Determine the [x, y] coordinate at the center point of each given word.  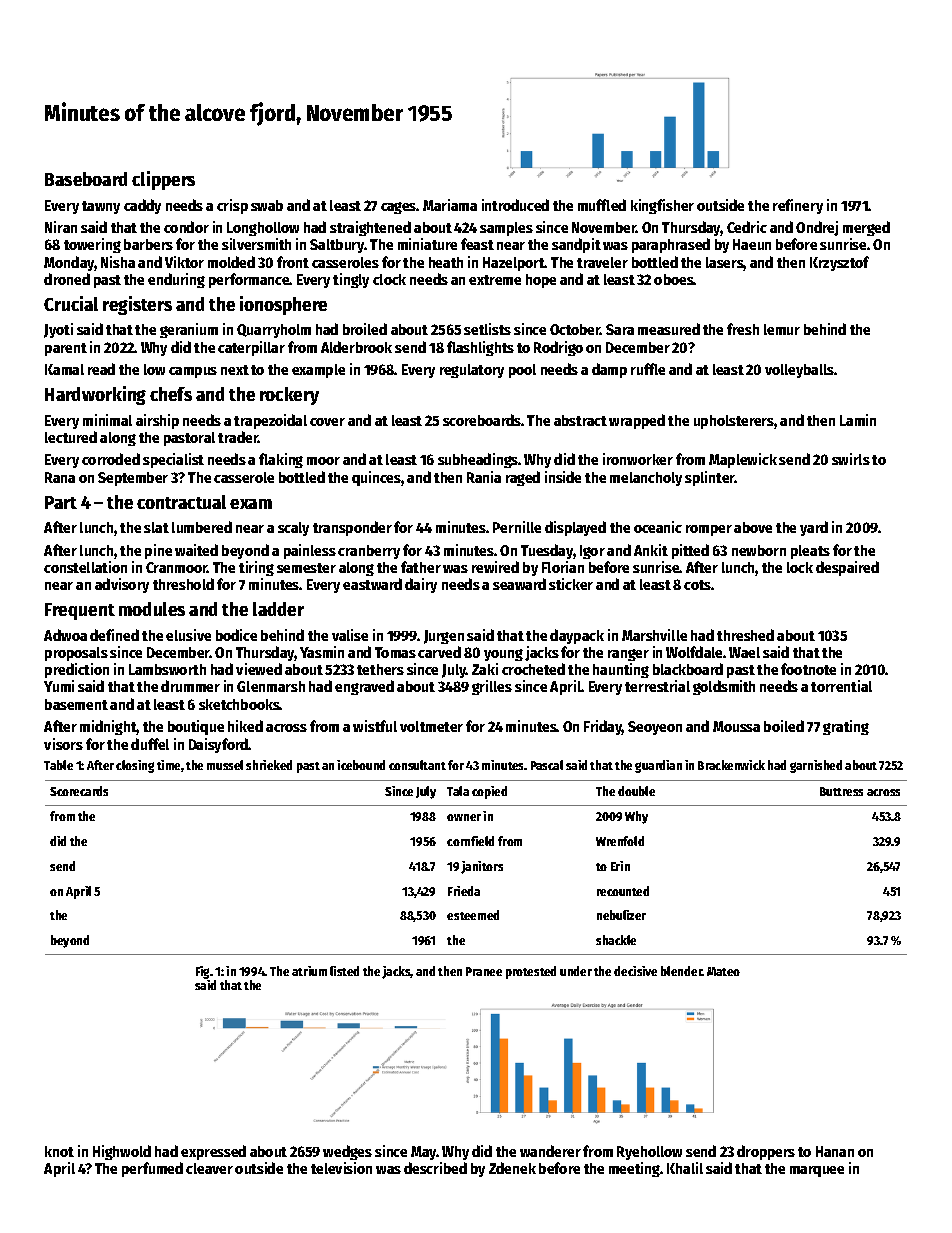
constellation [85, 567]
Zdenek [512, 1168]
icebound [361, 765]
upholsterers [734, 422]
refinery [798, 206]
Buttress [841, 791]
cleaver [209, 1168]
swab [267, 205]
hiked [245, 726]
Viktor [184, 262]
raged [523, 478]
